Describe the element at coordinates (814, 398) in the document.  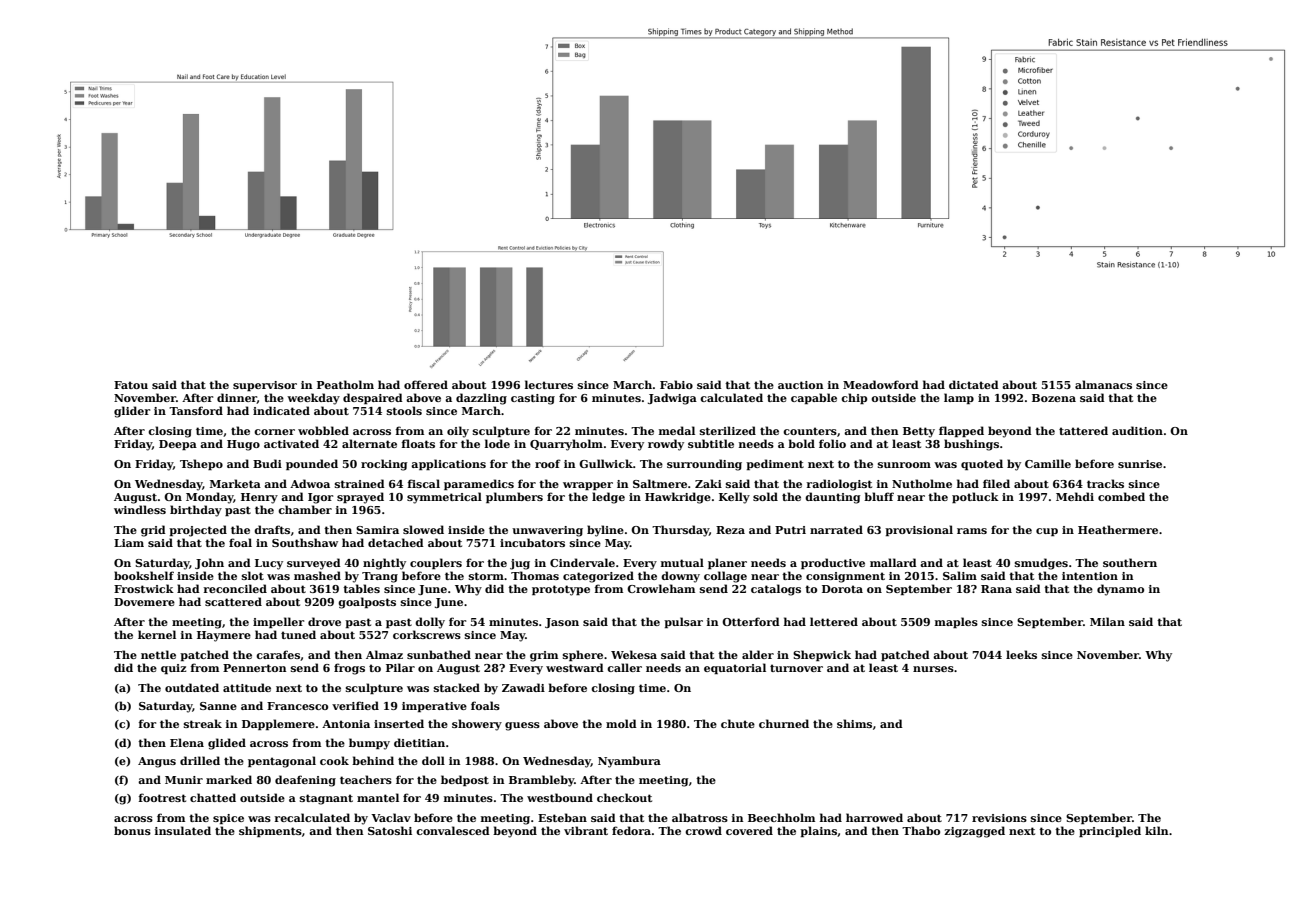
I see `capable` at that location.
